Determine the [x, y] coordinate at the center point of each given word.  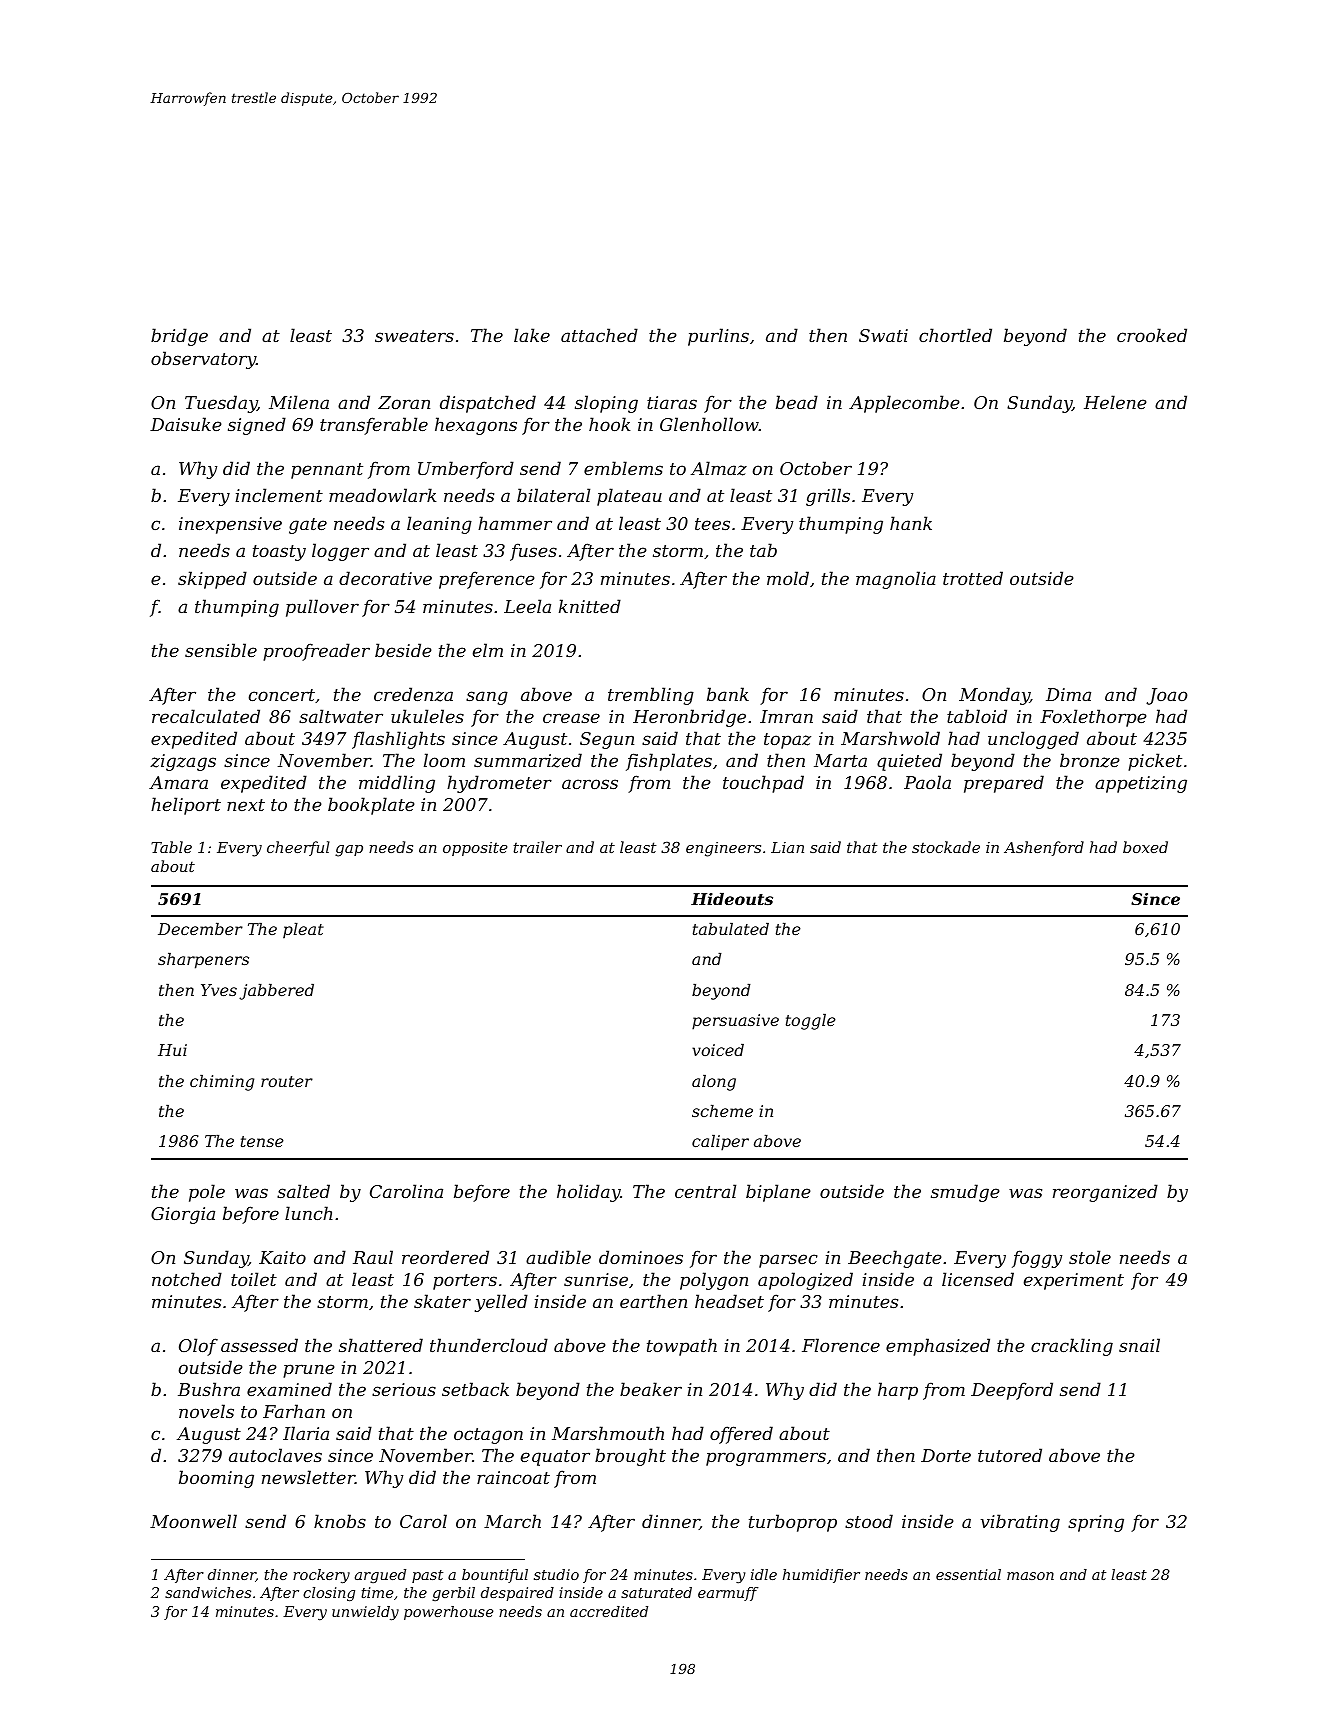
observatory [203, 360]
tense [262, 1141]
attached [599, 335]
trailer [537, 847]
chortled [955, 335]
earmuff [728, 1594]
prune [309, 1371]
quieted [909, 762]
